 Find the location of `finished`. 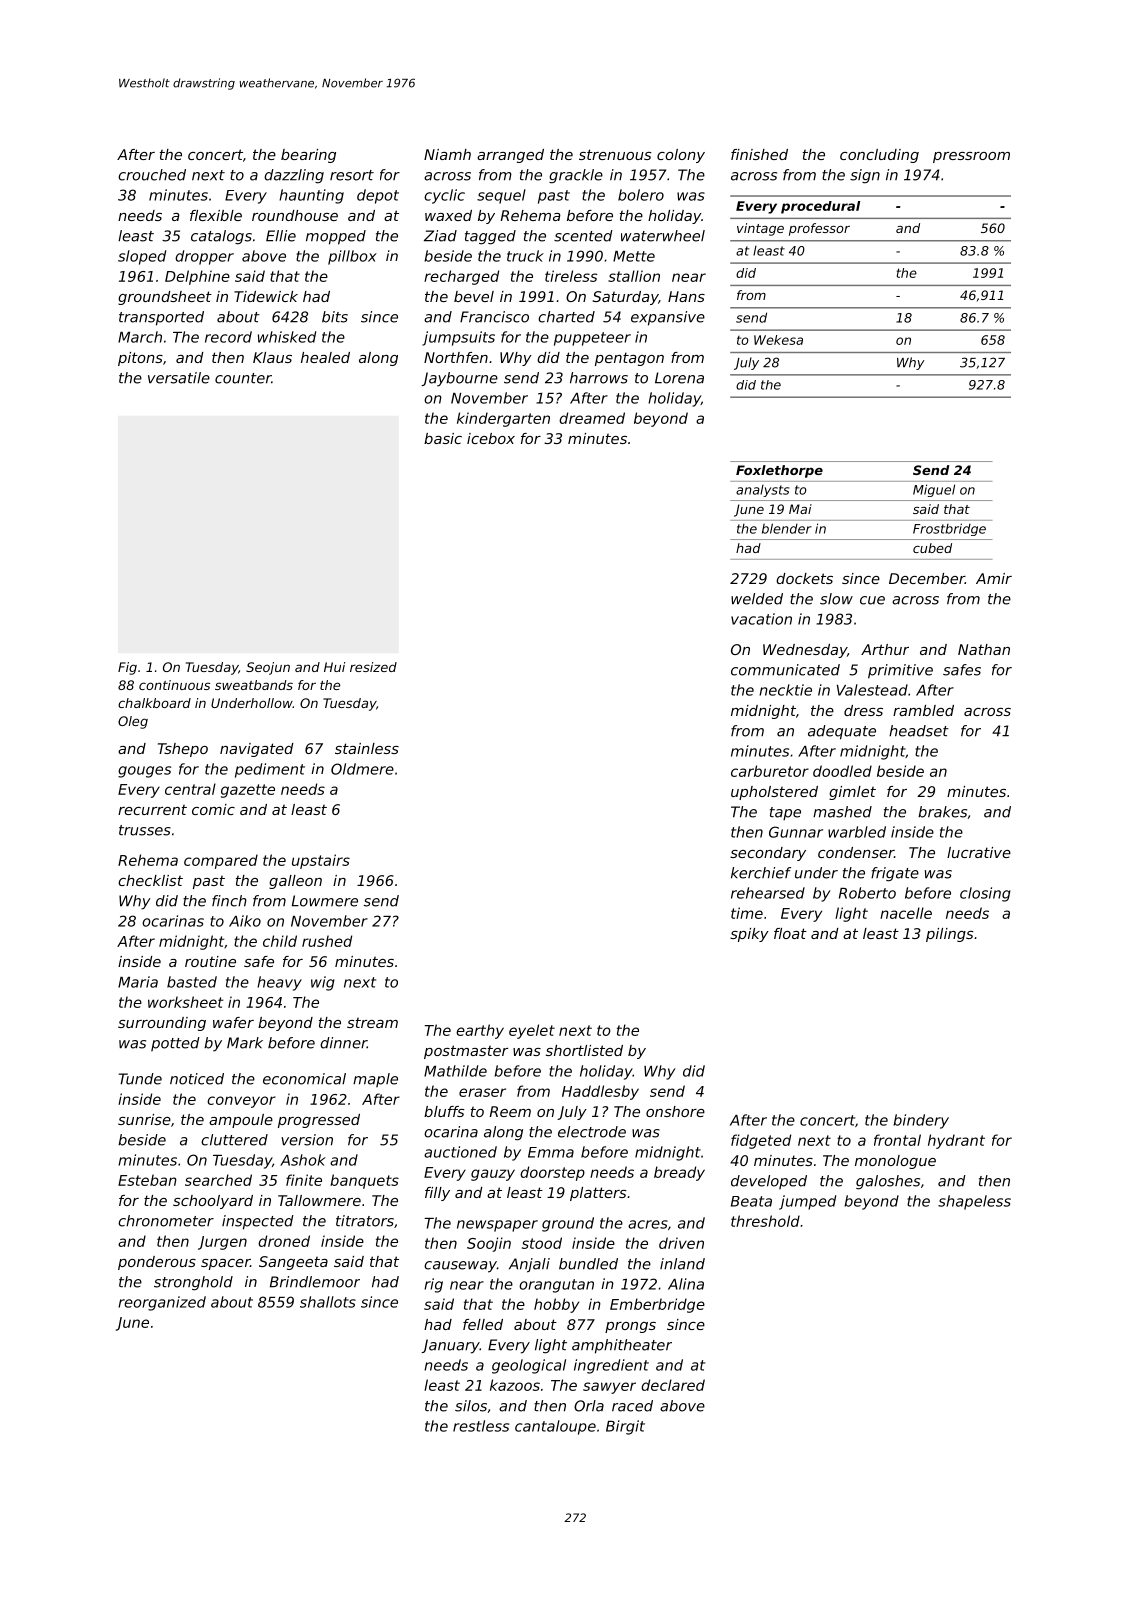

finished is located at coordinates (759, 154).
